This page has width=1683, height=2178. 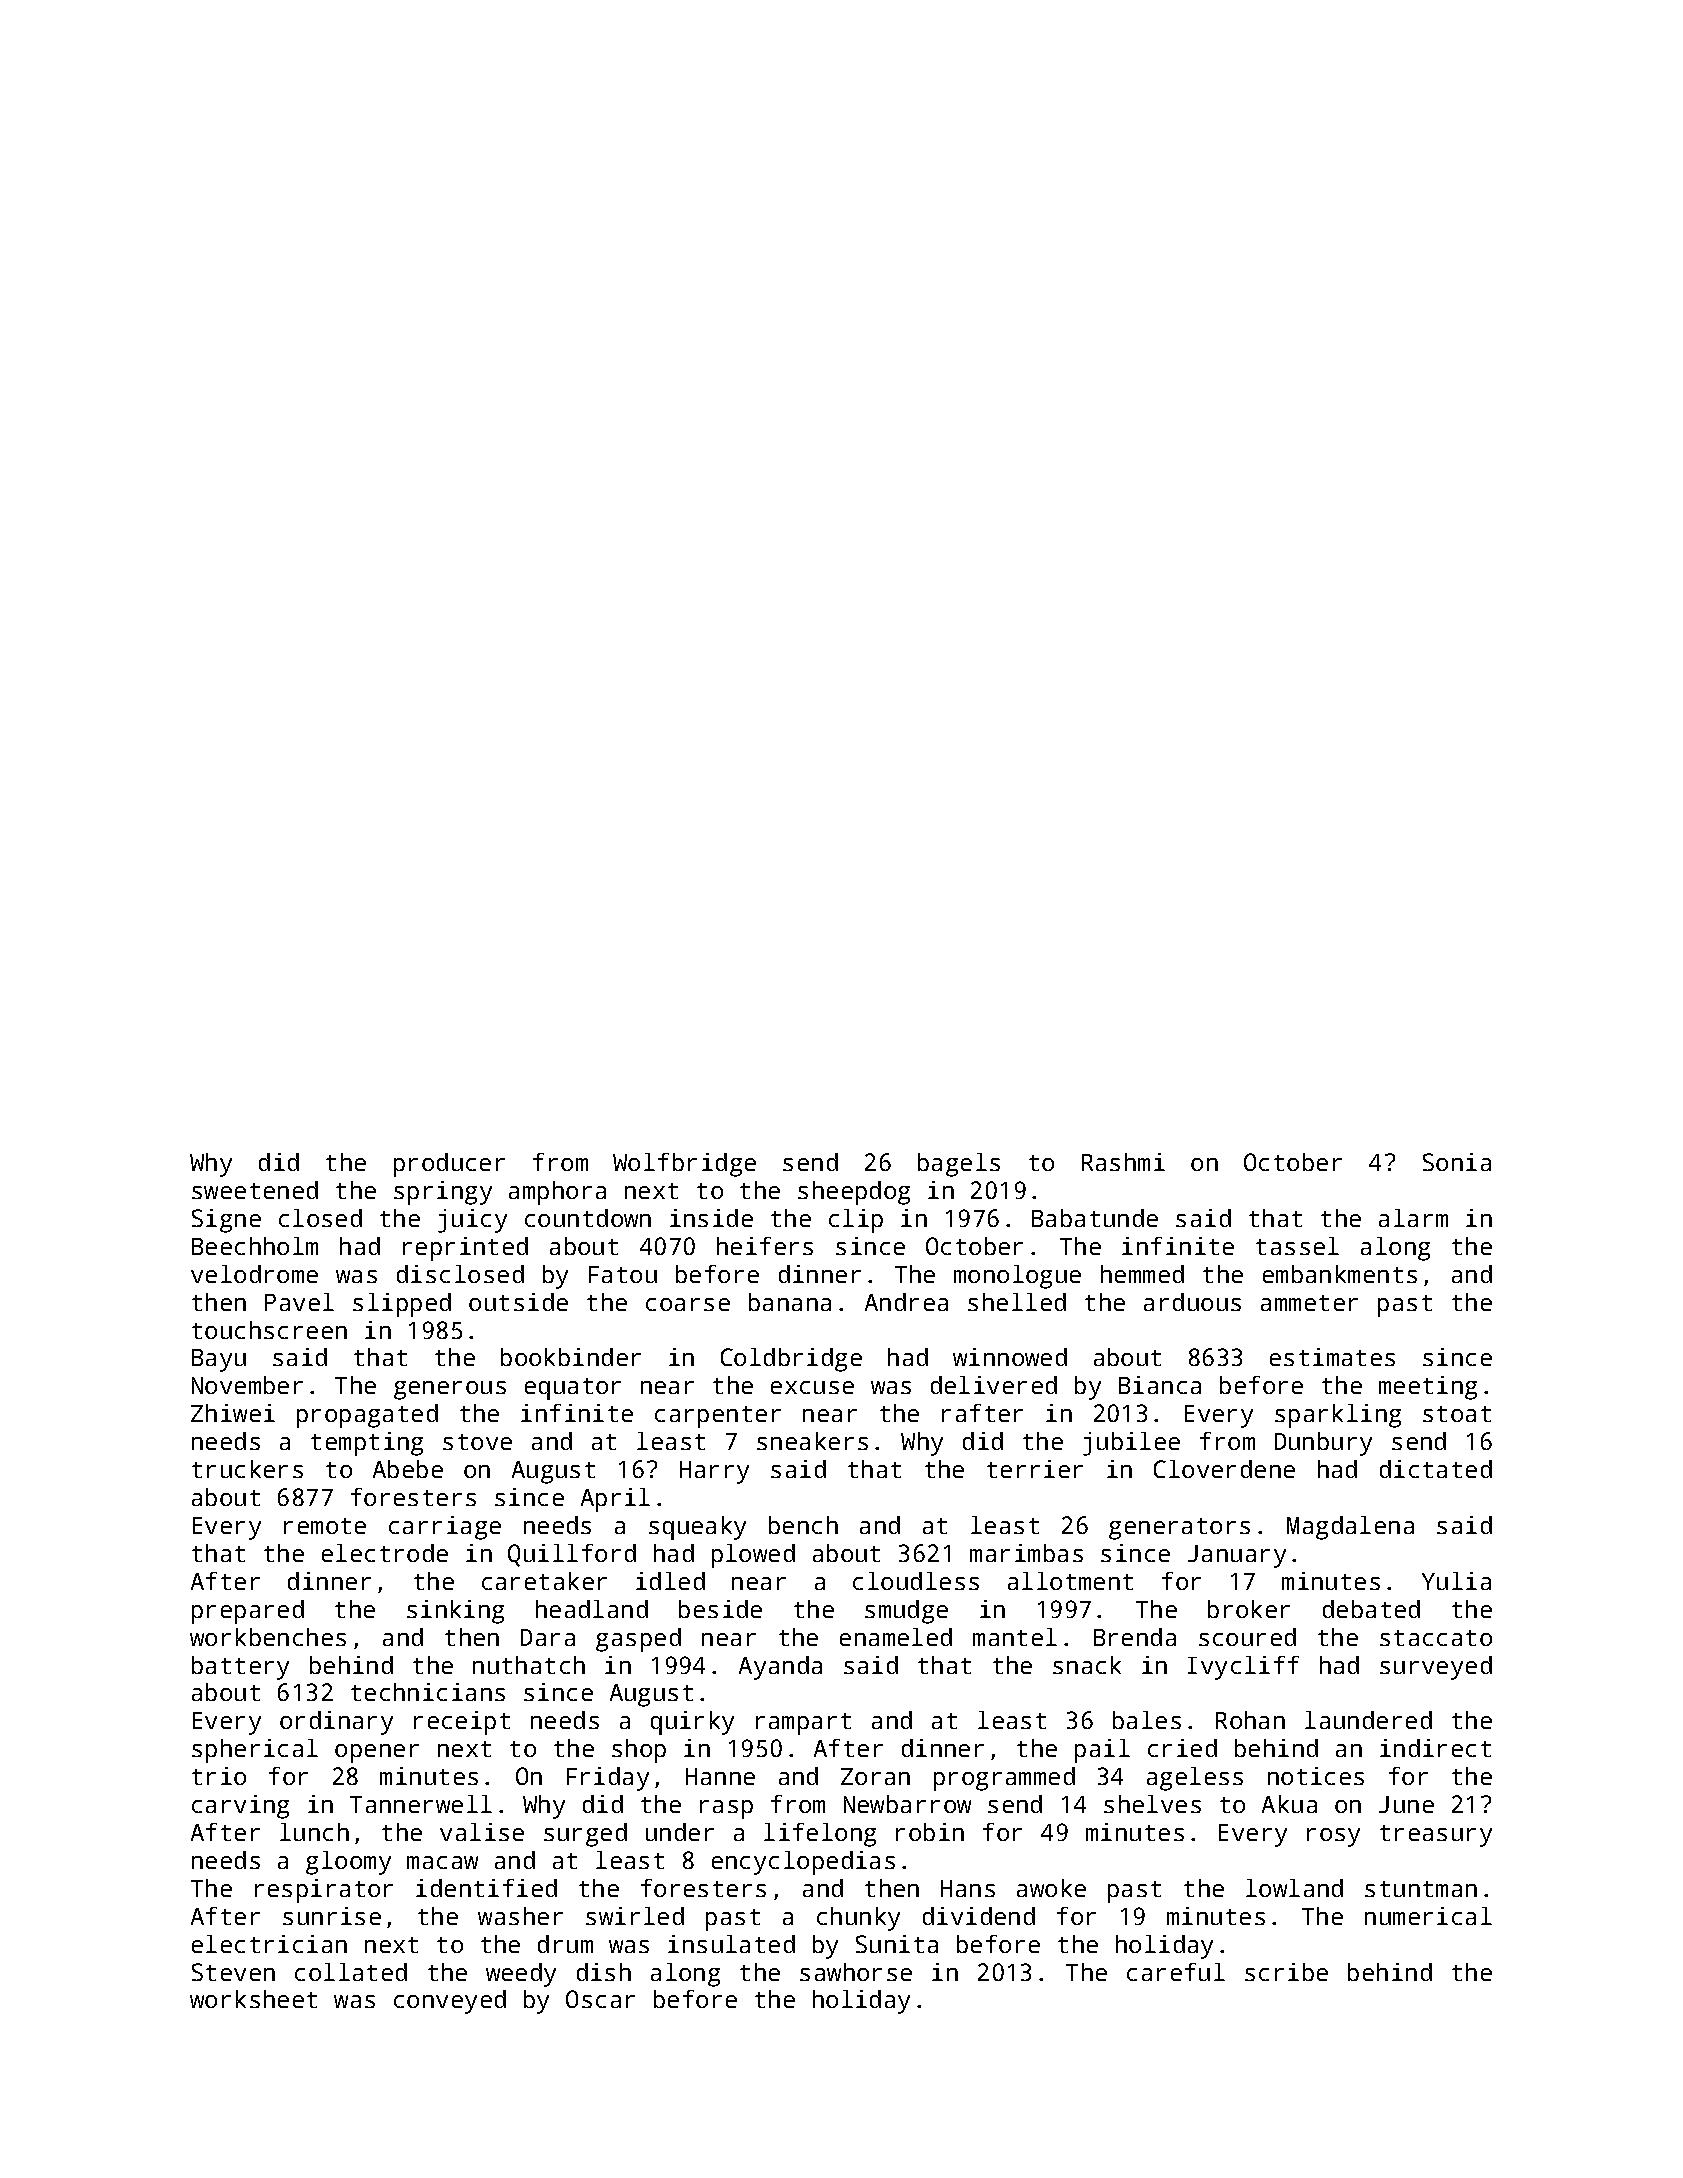 What do you see at coordinates (692, 1723) in the page?
I see `quirky` at bounding box center [692, 1723].
